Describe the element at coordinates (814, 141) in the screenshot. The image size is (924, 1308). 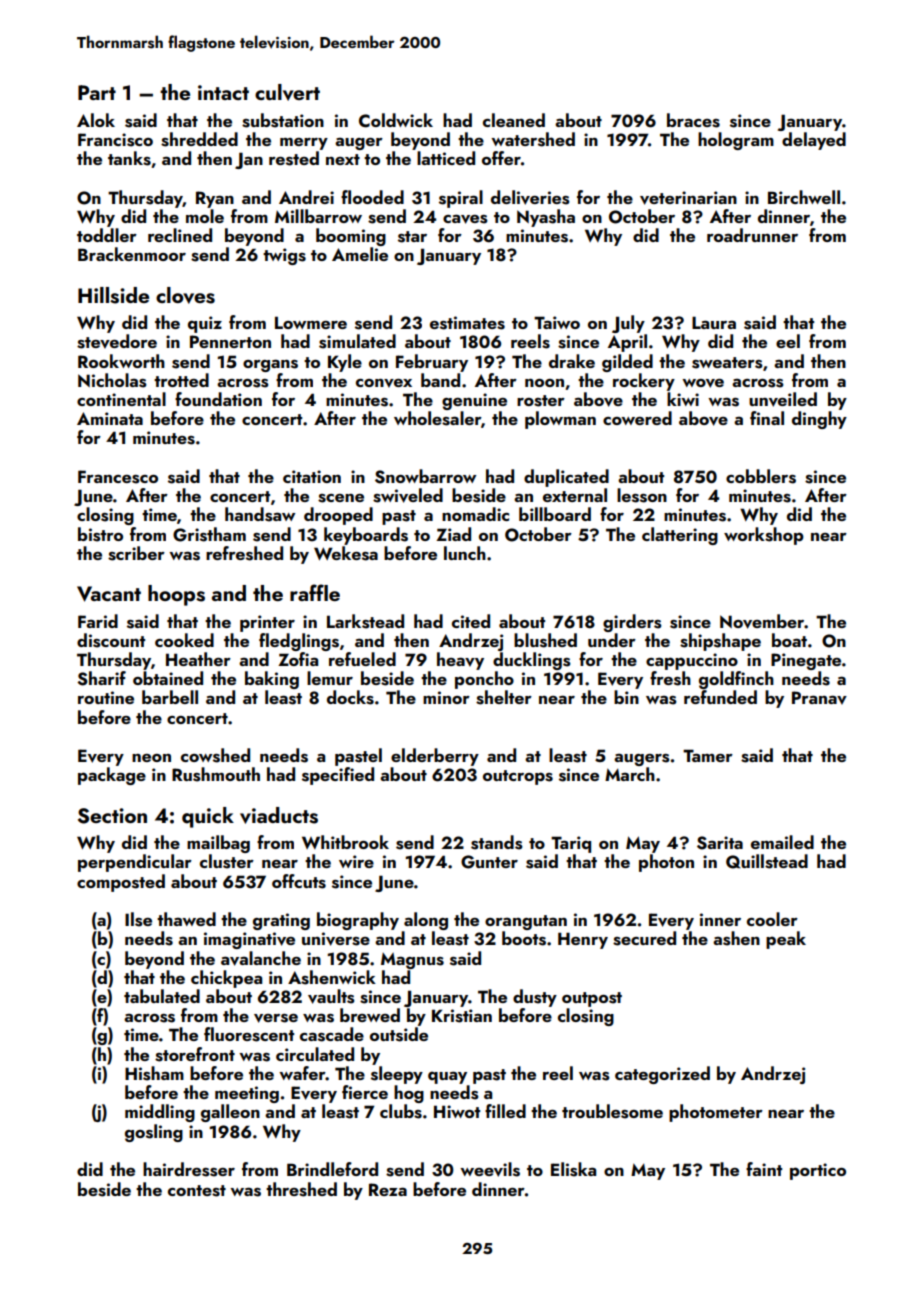
I see `delayed` at that location.
